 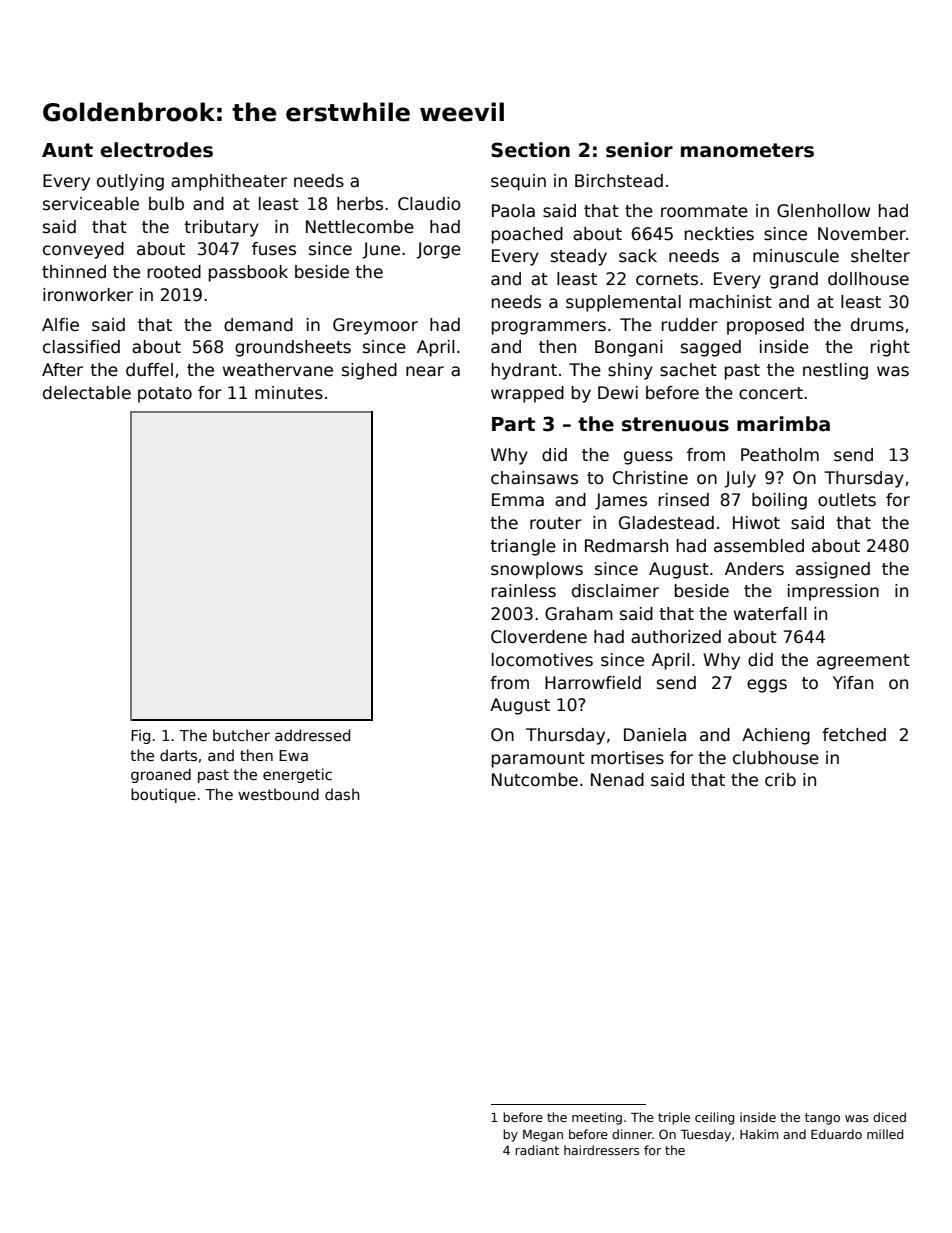 What do you see at coordinates (140, 736) in the screenshot?
I see `Fig` at bounding box center [140, 736].
